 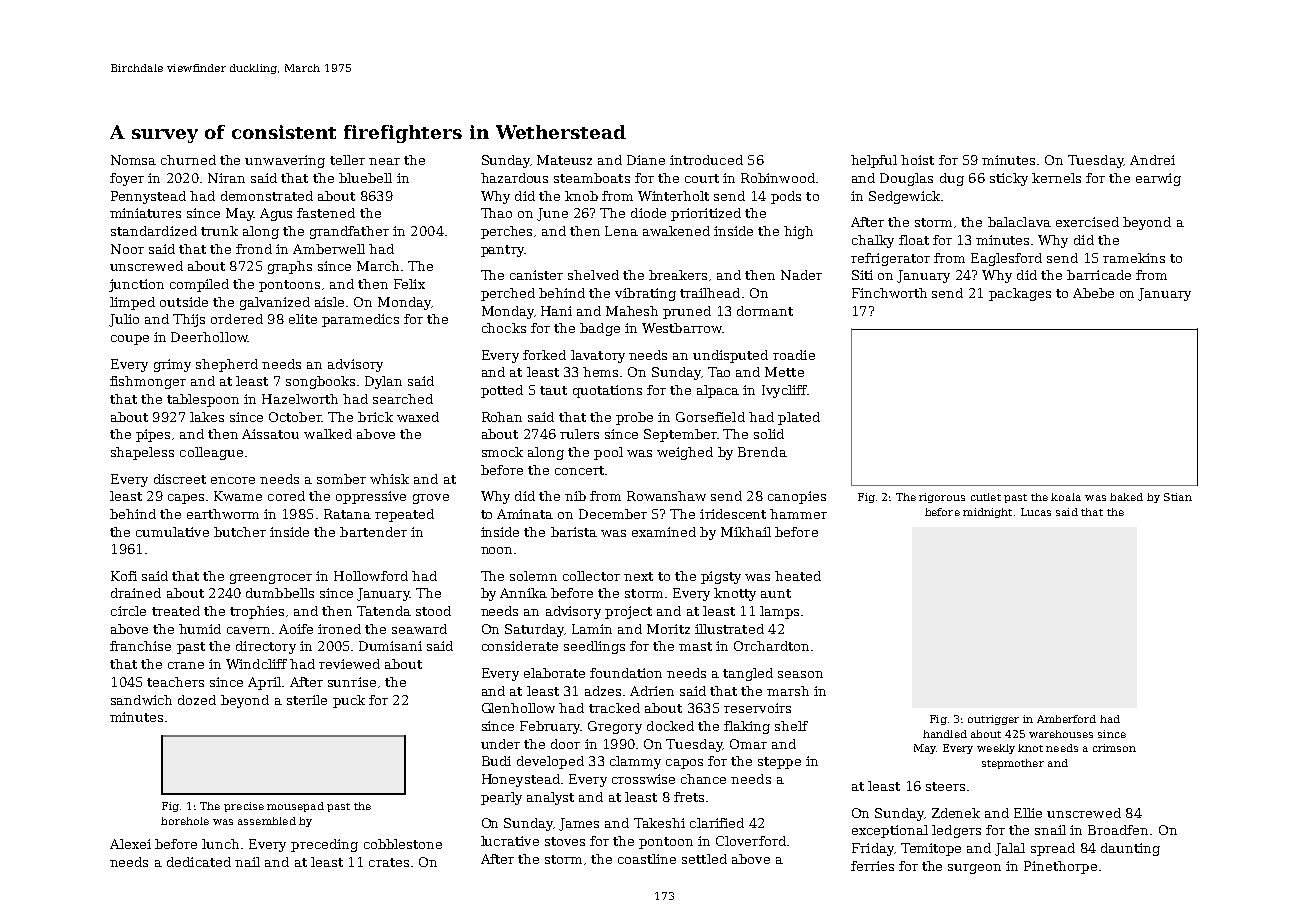 I want to click on February, so click(x=550, y=727).
